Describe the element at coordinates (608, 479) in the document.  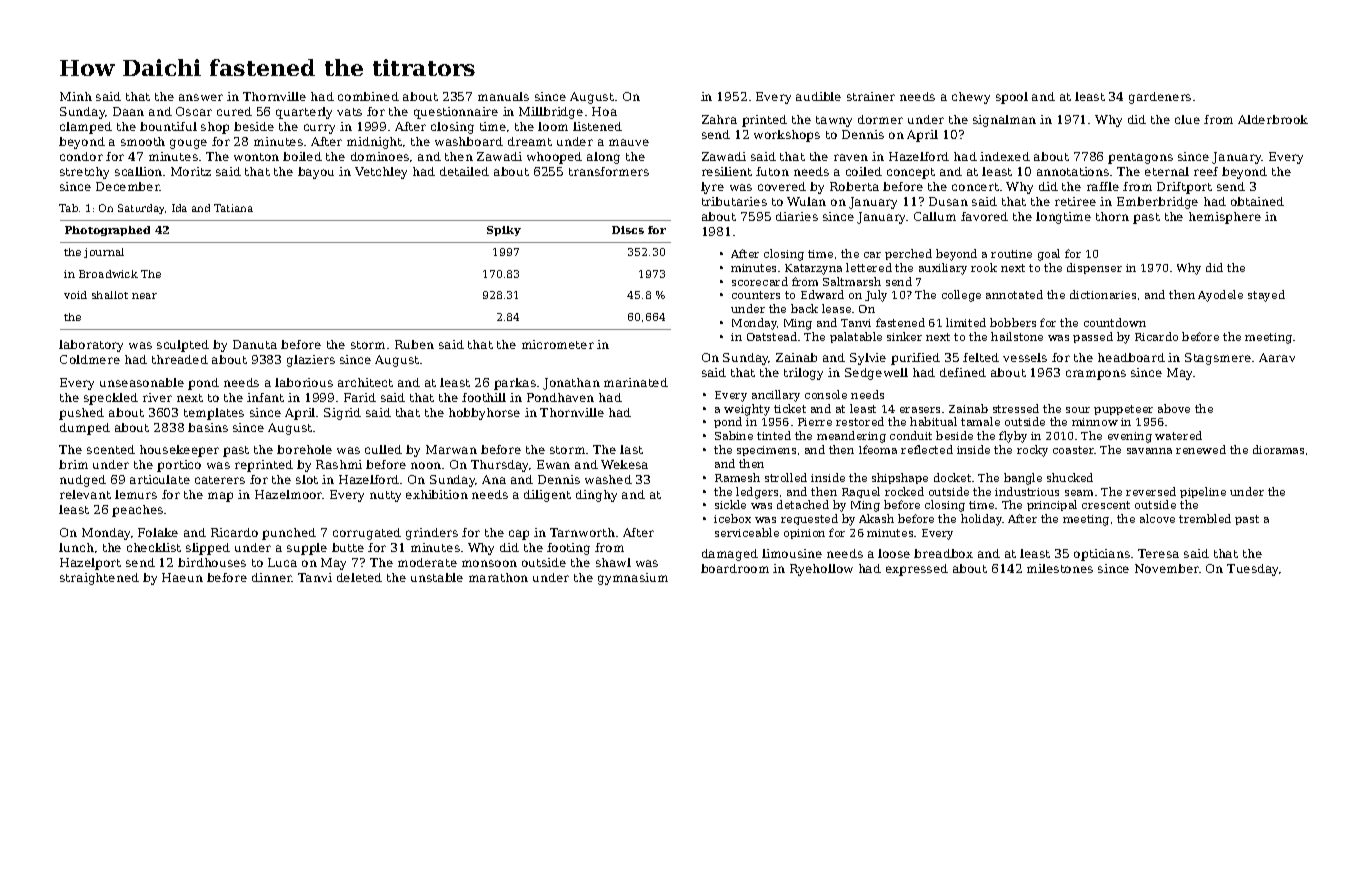
I see `washed` at that location.
